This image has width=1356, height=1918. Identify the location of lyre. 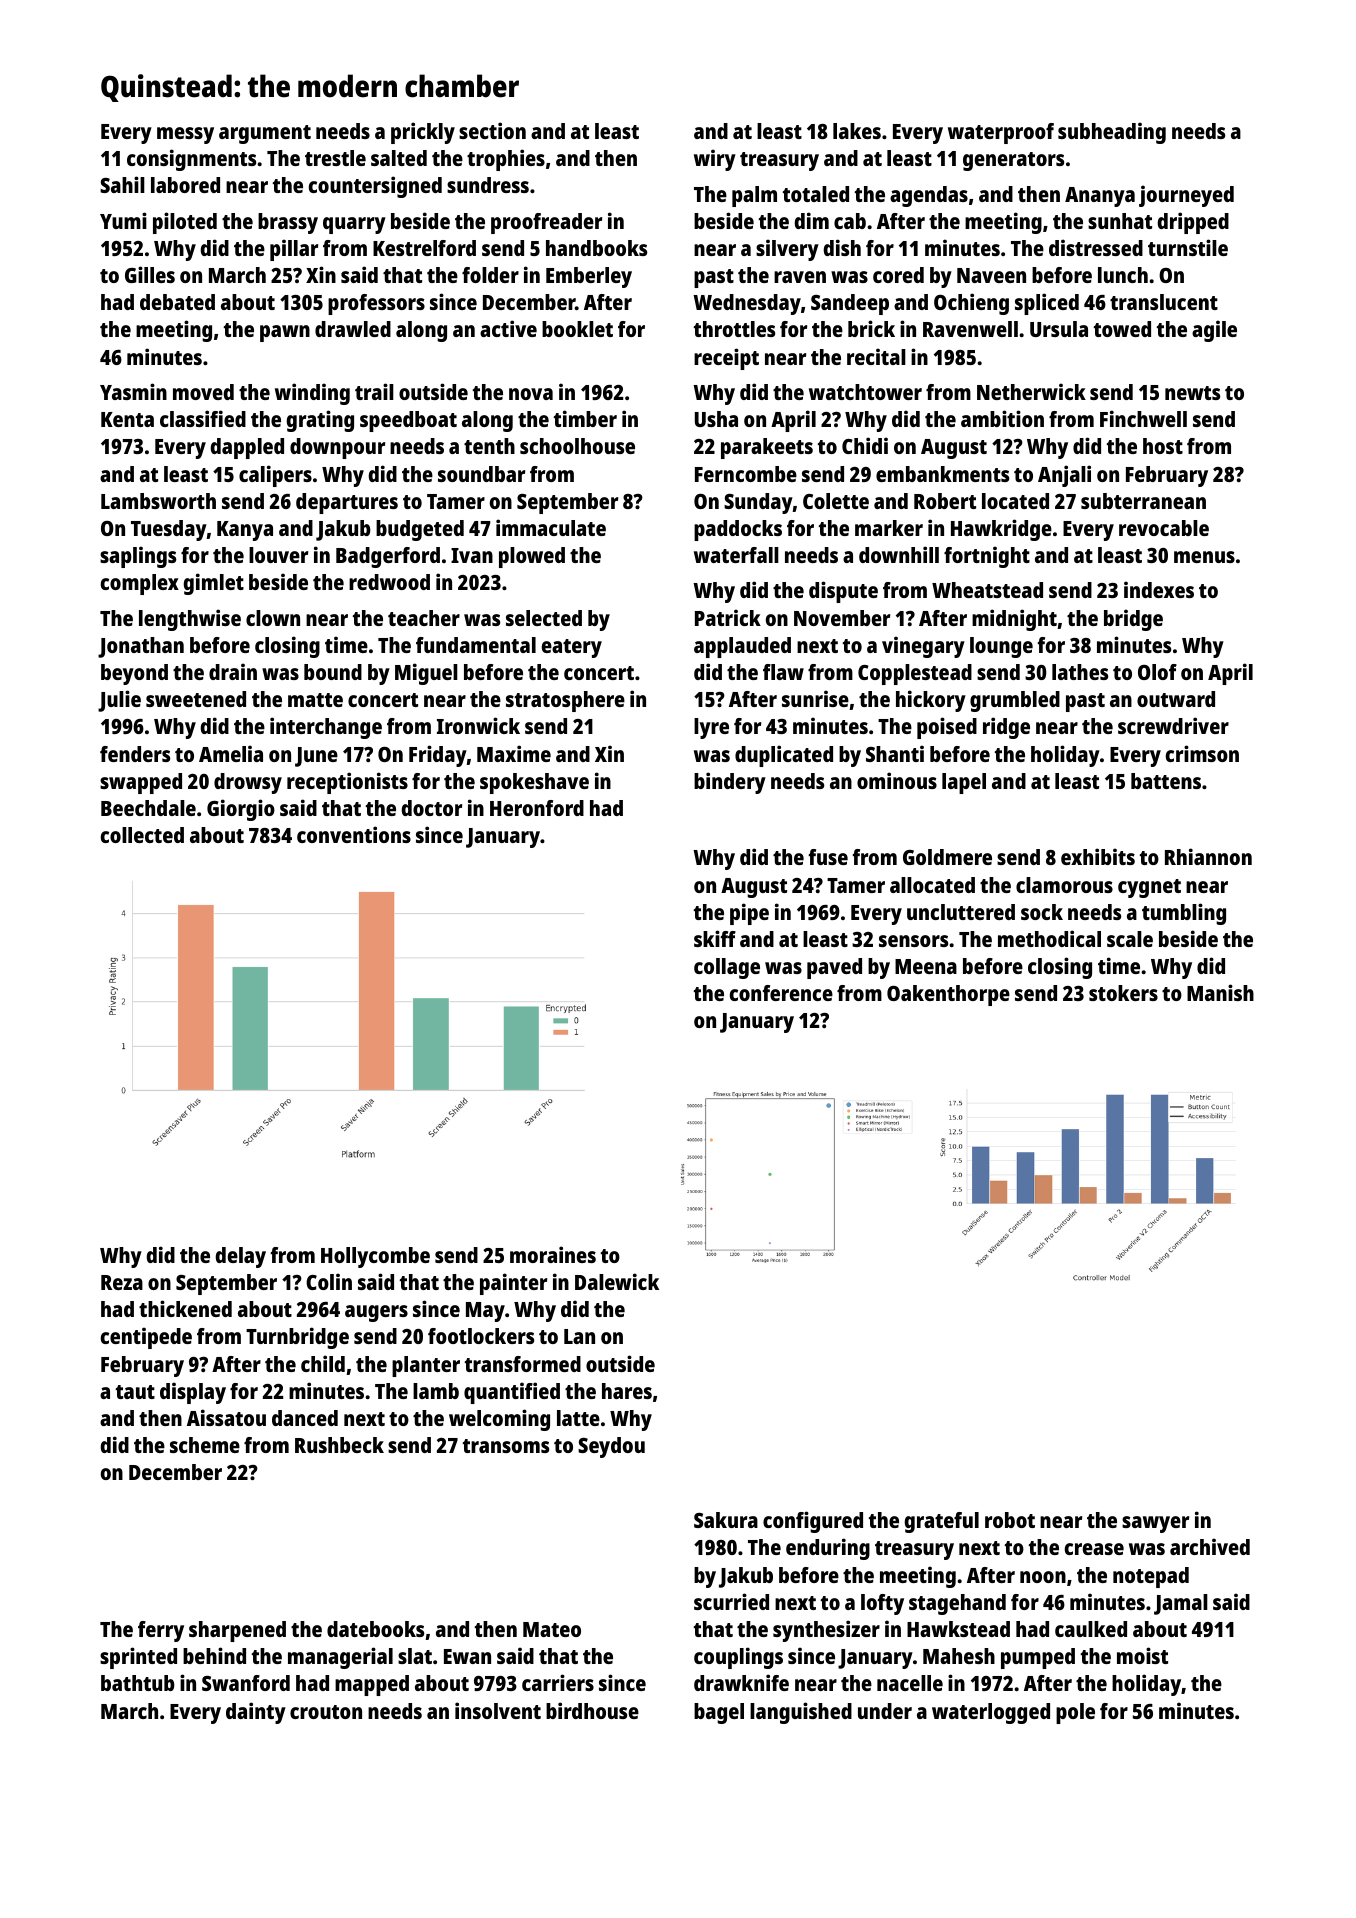
(711, 728).
